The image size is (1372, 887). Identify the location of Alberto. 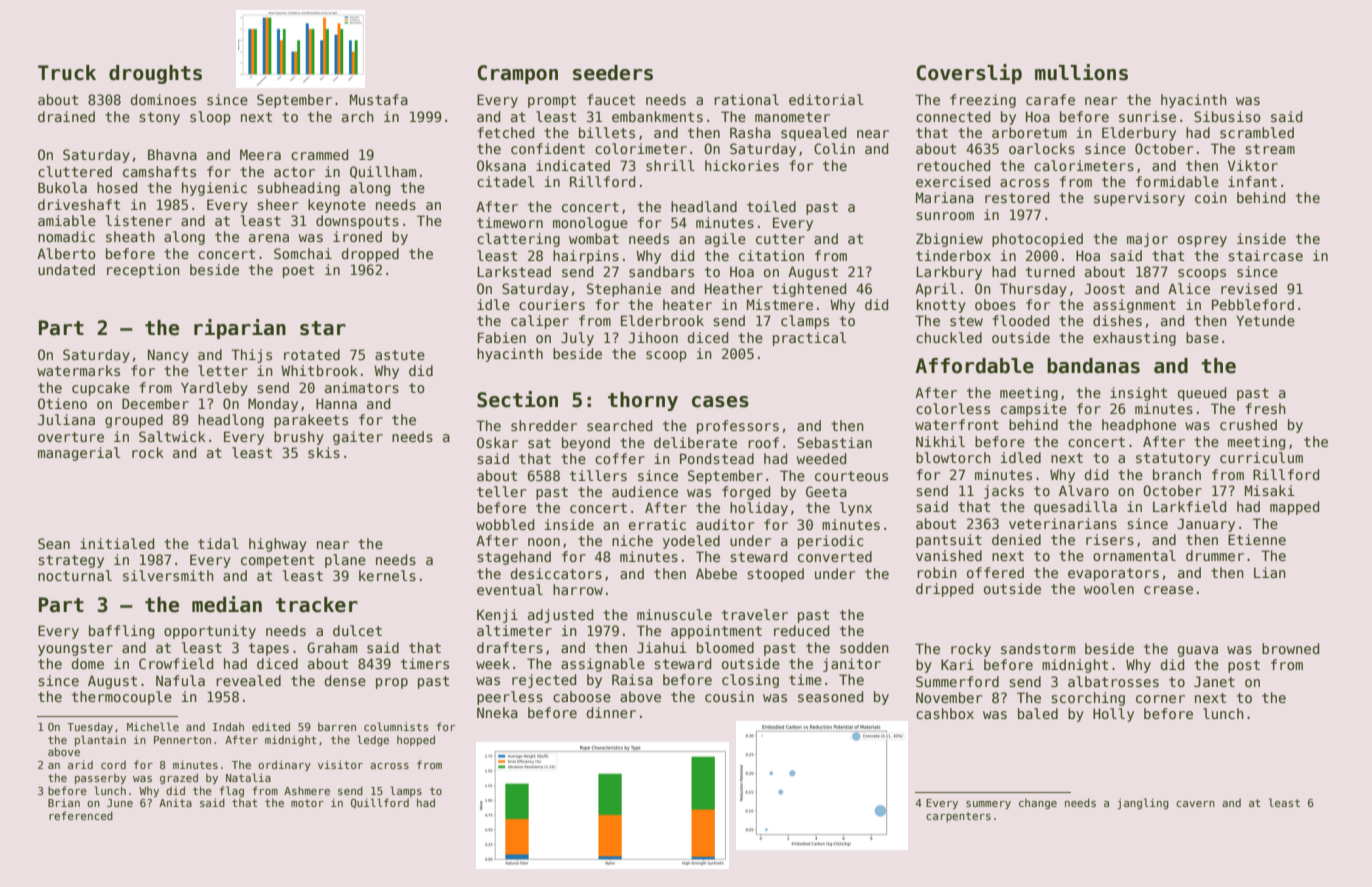
(66, 253).
